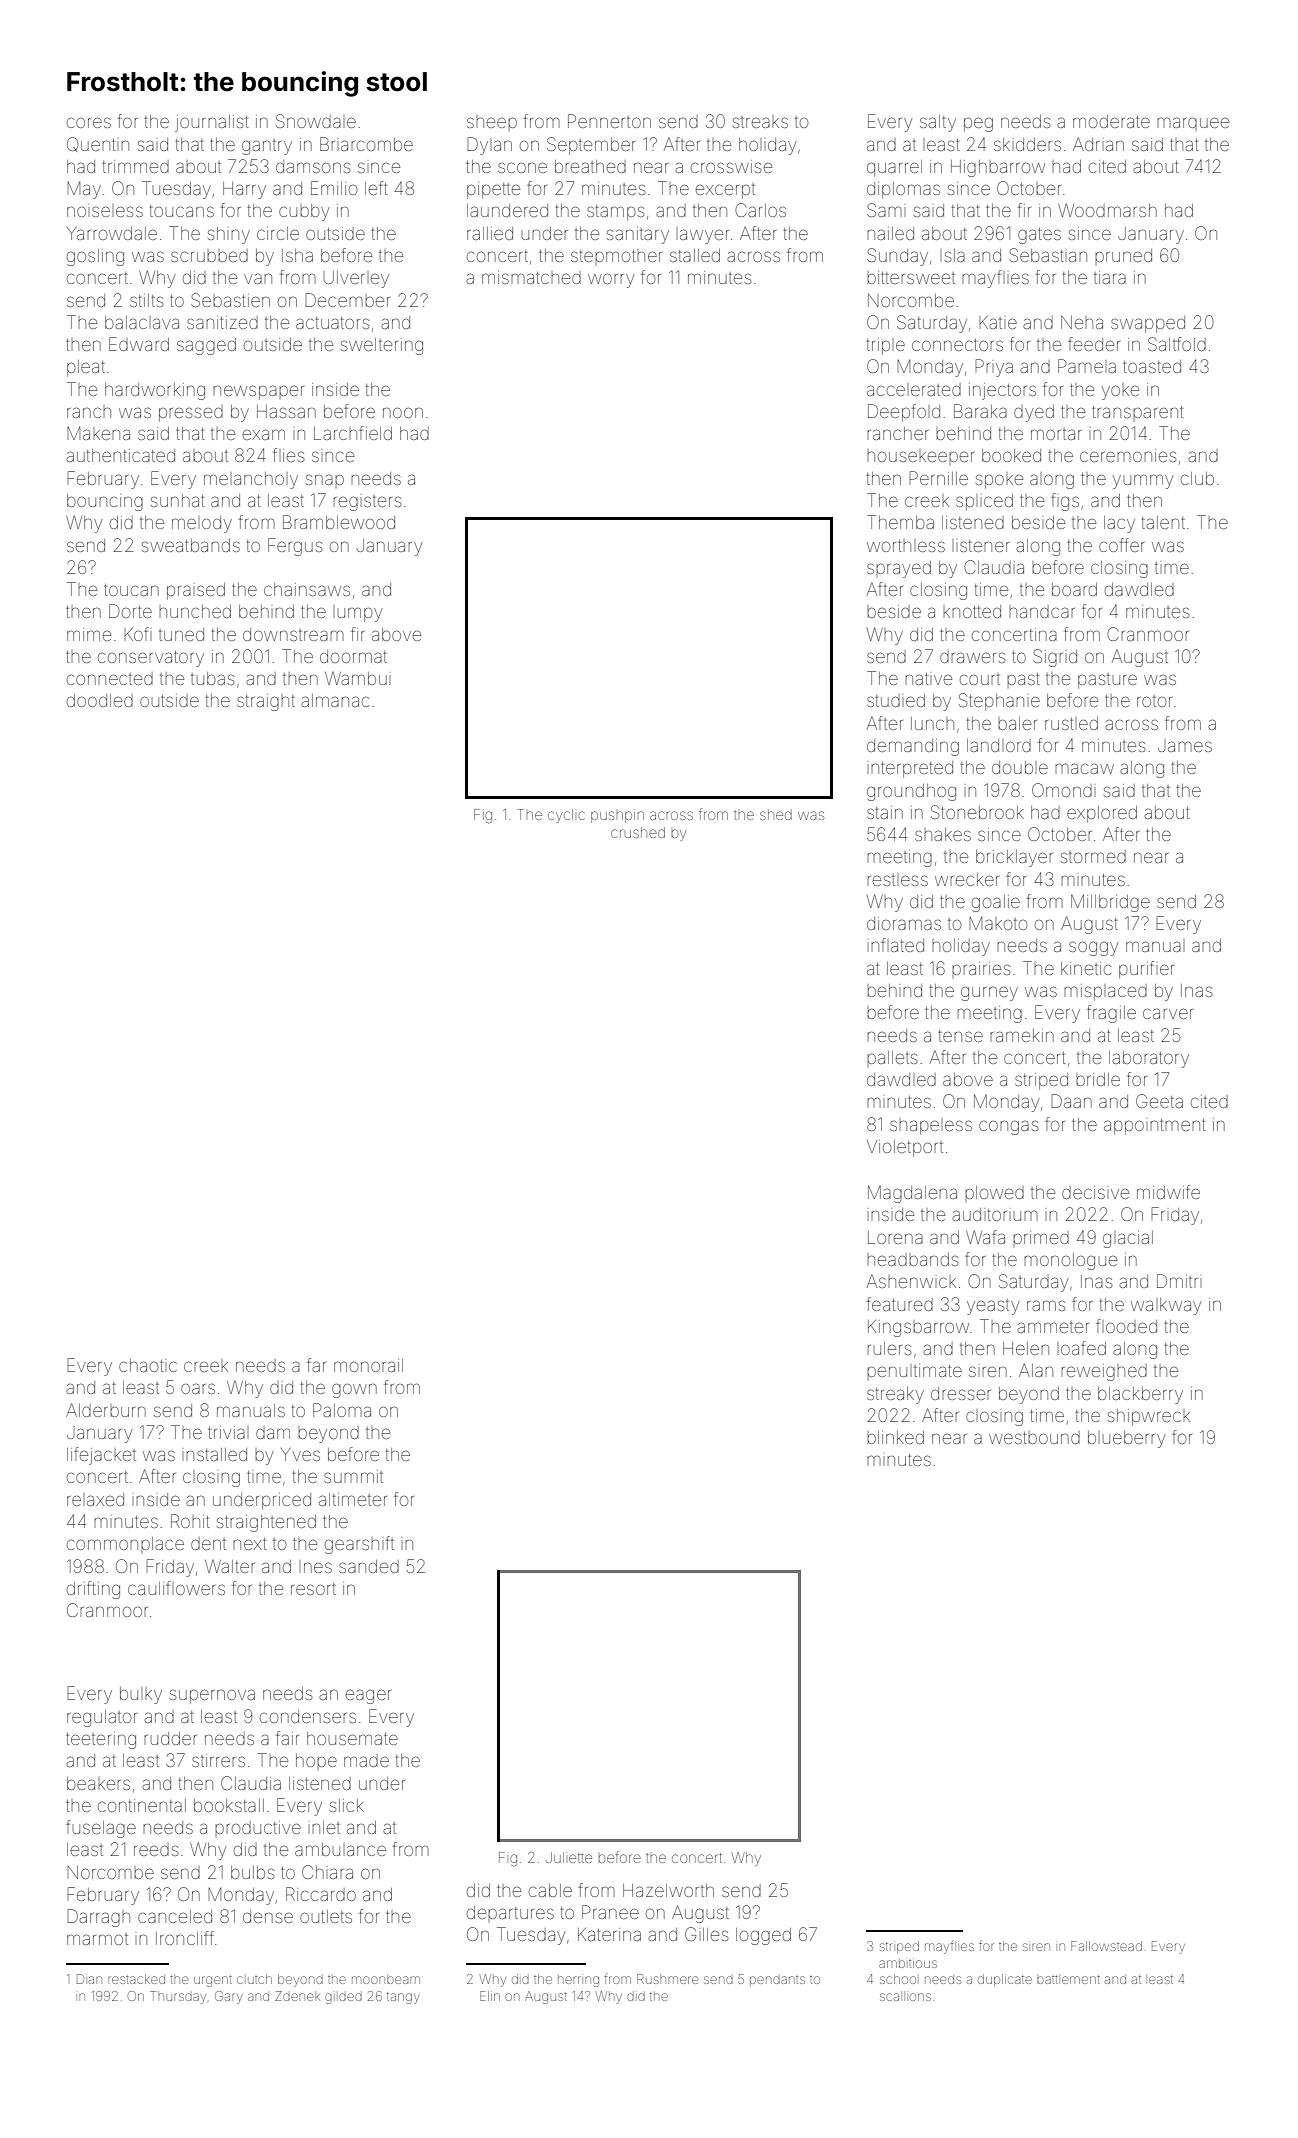  What do you see at coordinates (258, 392) in the screenshot?
I see `newspaper` at bounding box center [258, 392].
